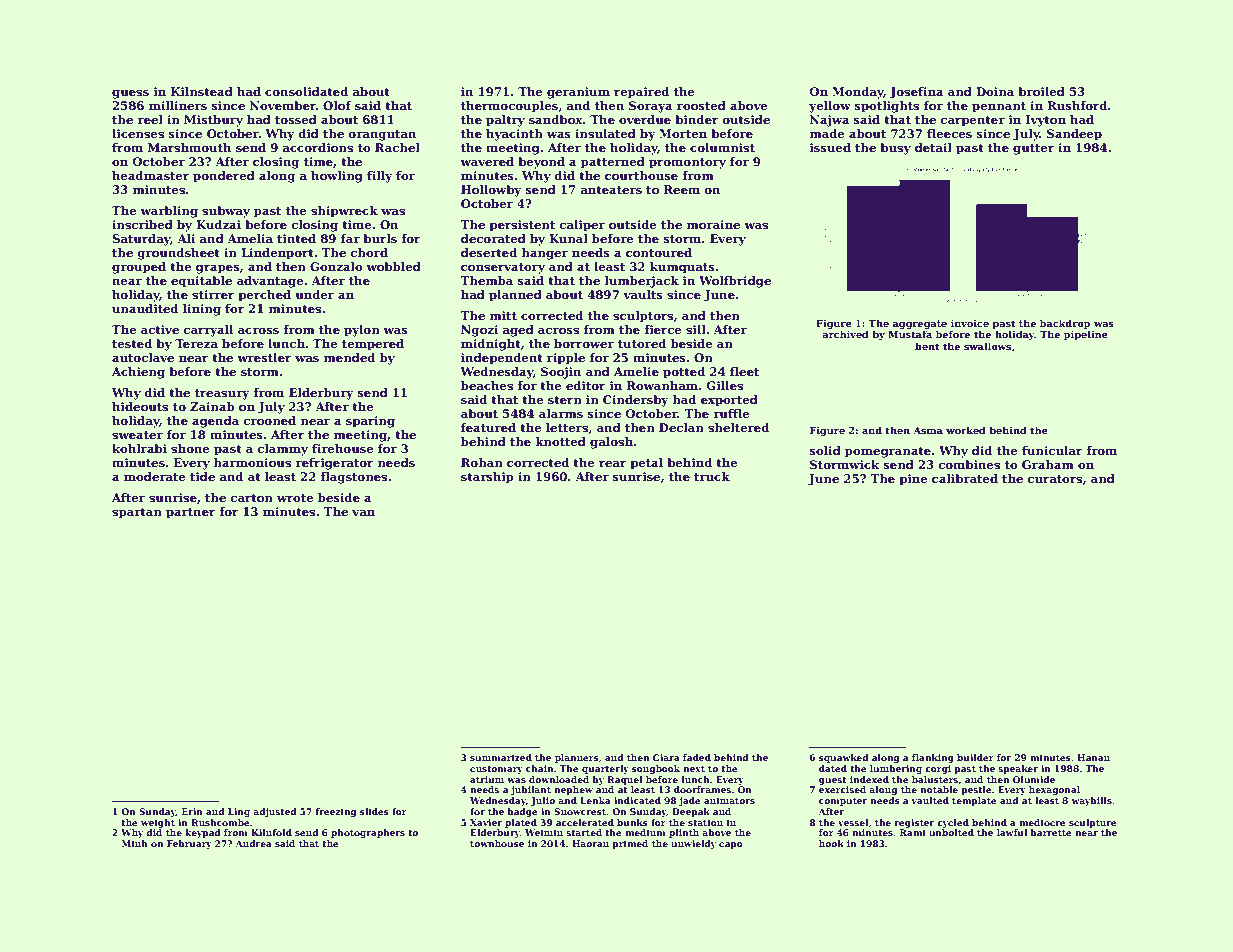  What do you see at coordinates (662, 329) in the screenshot?
I see `fierce` at bounding box center [662, 329].
